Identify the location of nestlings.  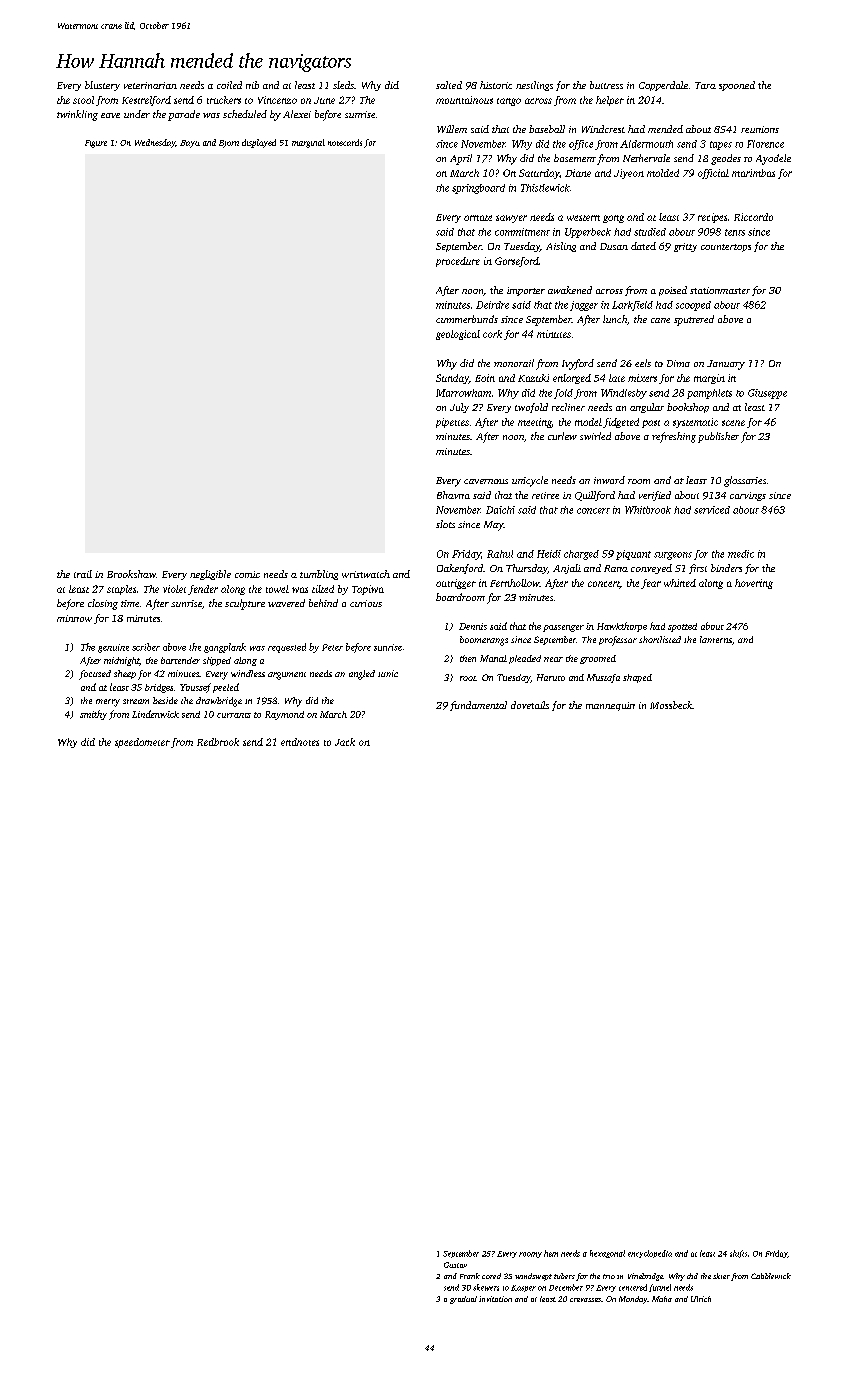
(534, 86).
